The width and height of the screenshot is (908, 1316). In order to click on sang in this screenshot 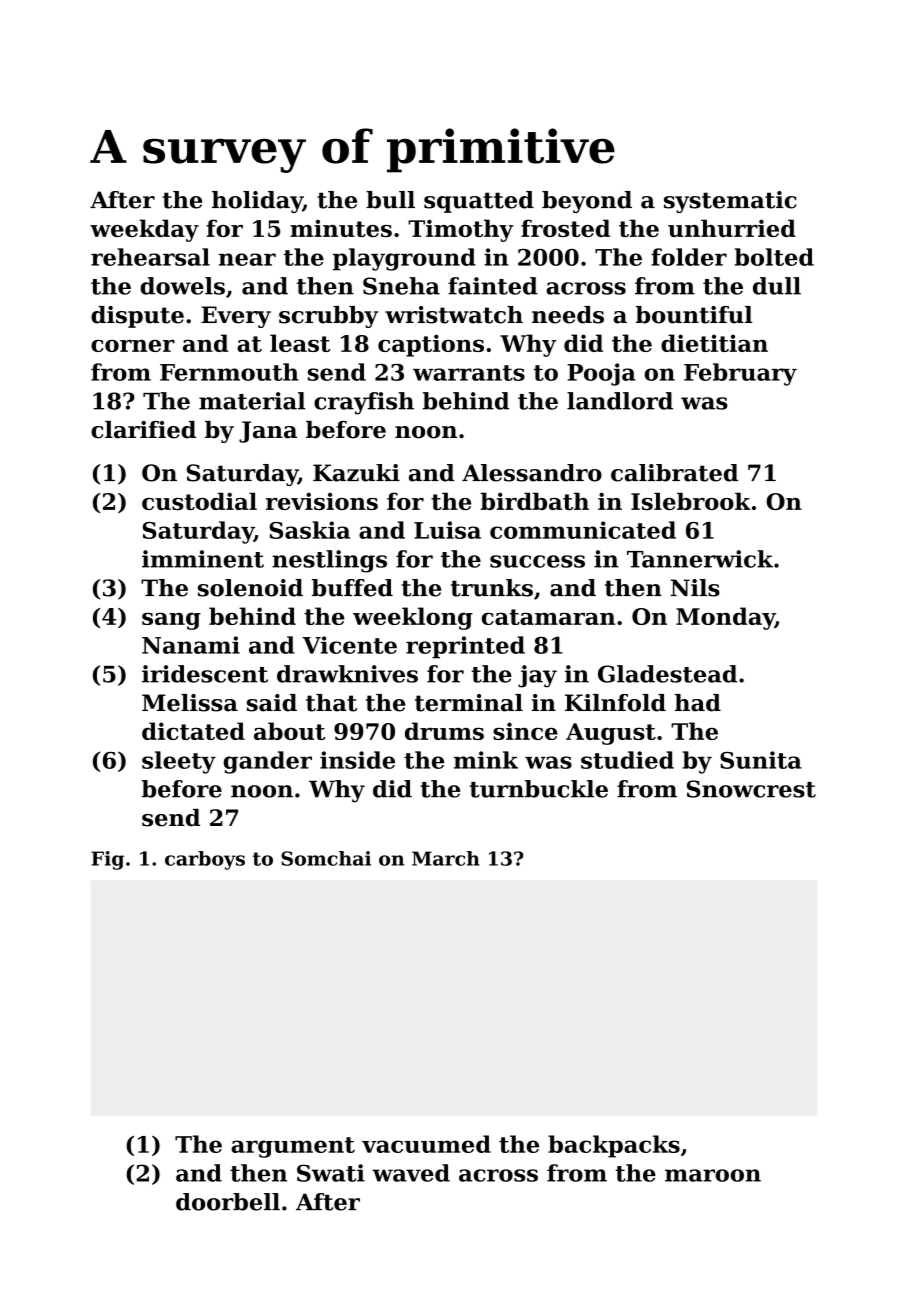, I will do `click(171, 621)`.
